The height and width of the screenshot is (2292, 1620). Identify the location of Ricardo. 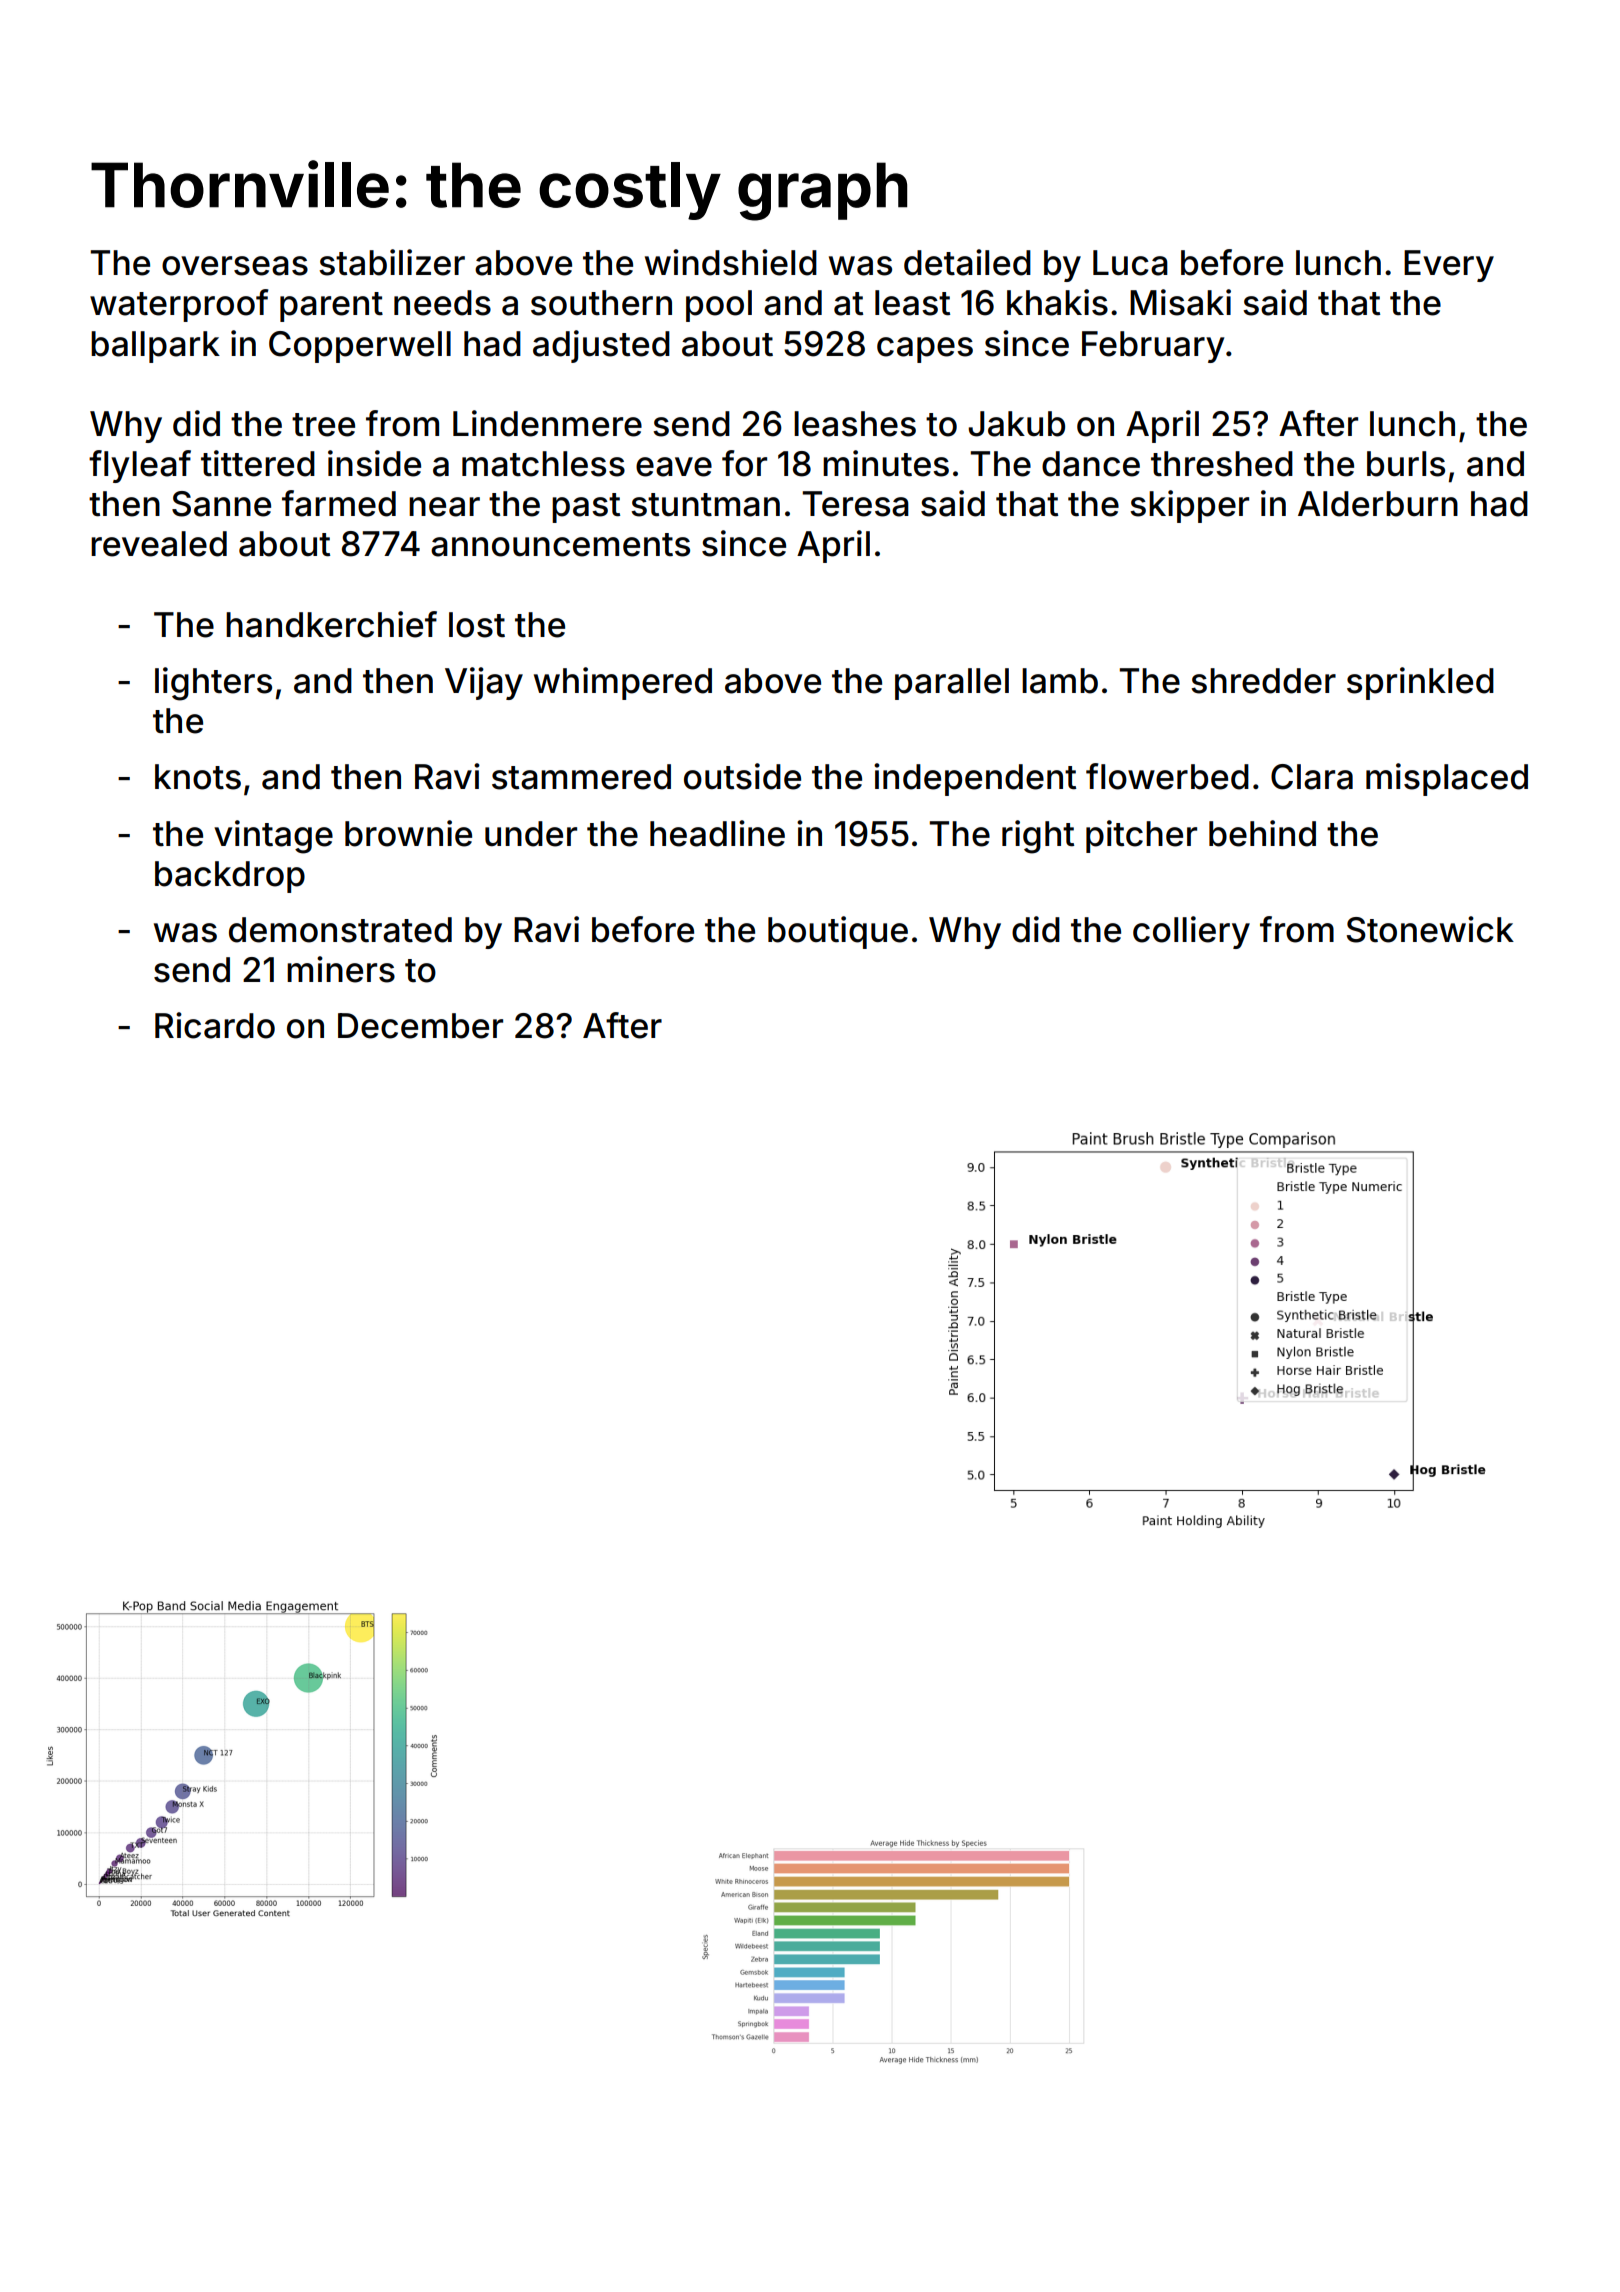
(215, 1025).
